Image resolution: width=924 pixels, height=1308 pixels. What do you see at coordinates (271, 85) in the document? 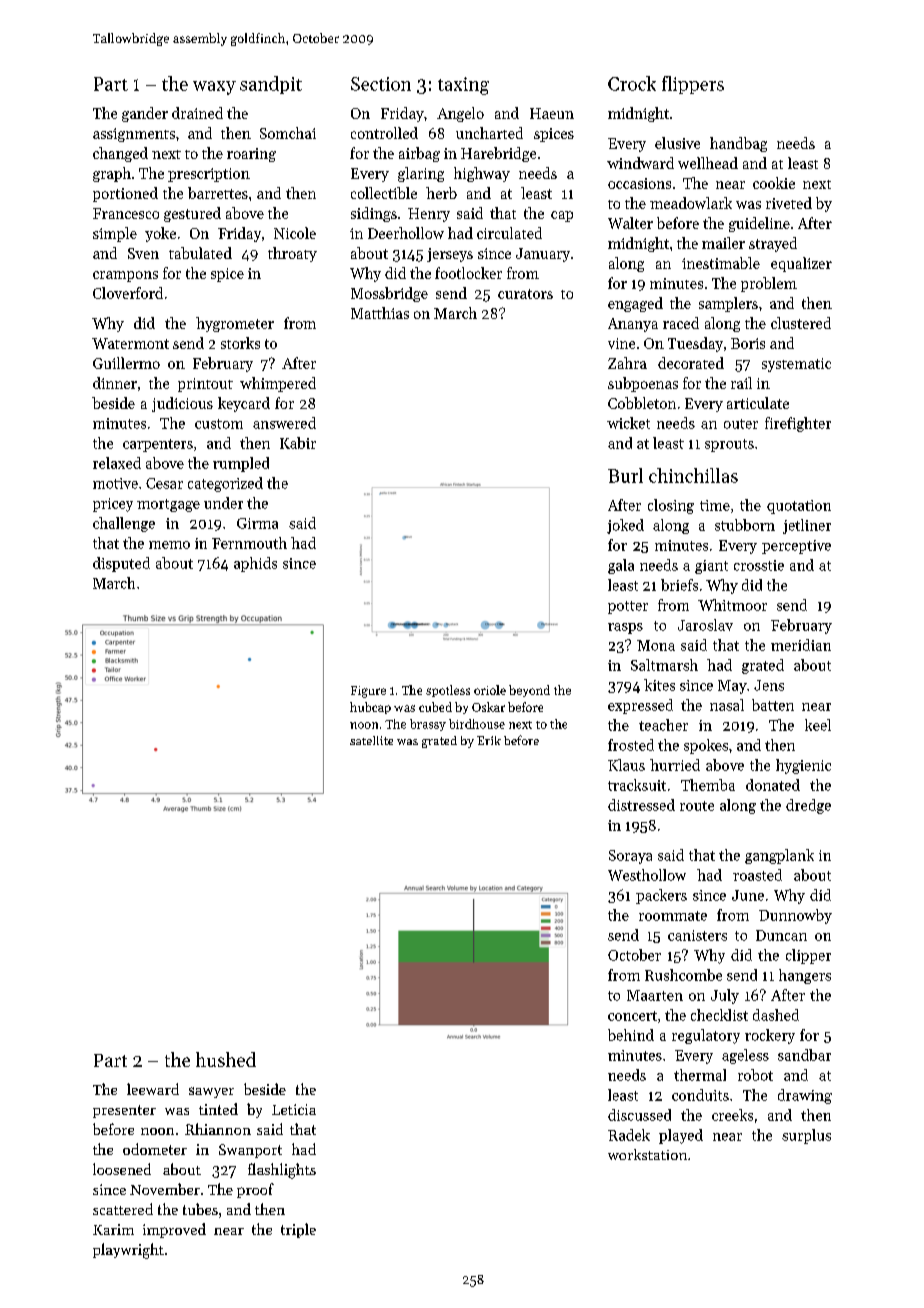
I see `sandpit` at bounding box center [271, 85].
